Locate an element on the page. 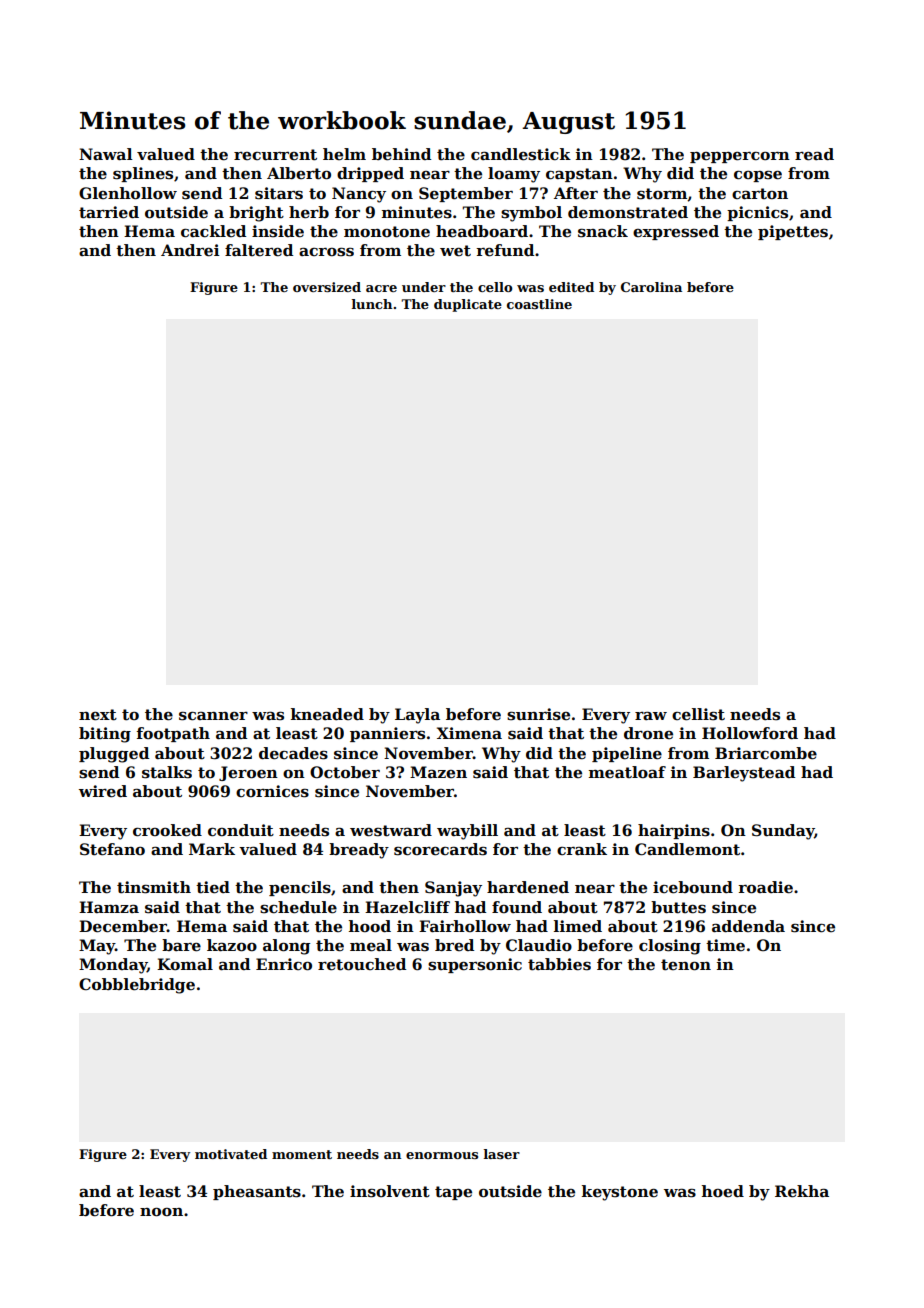 The image size is (924, 1308). lunch is located at coordinates (372, 304).
